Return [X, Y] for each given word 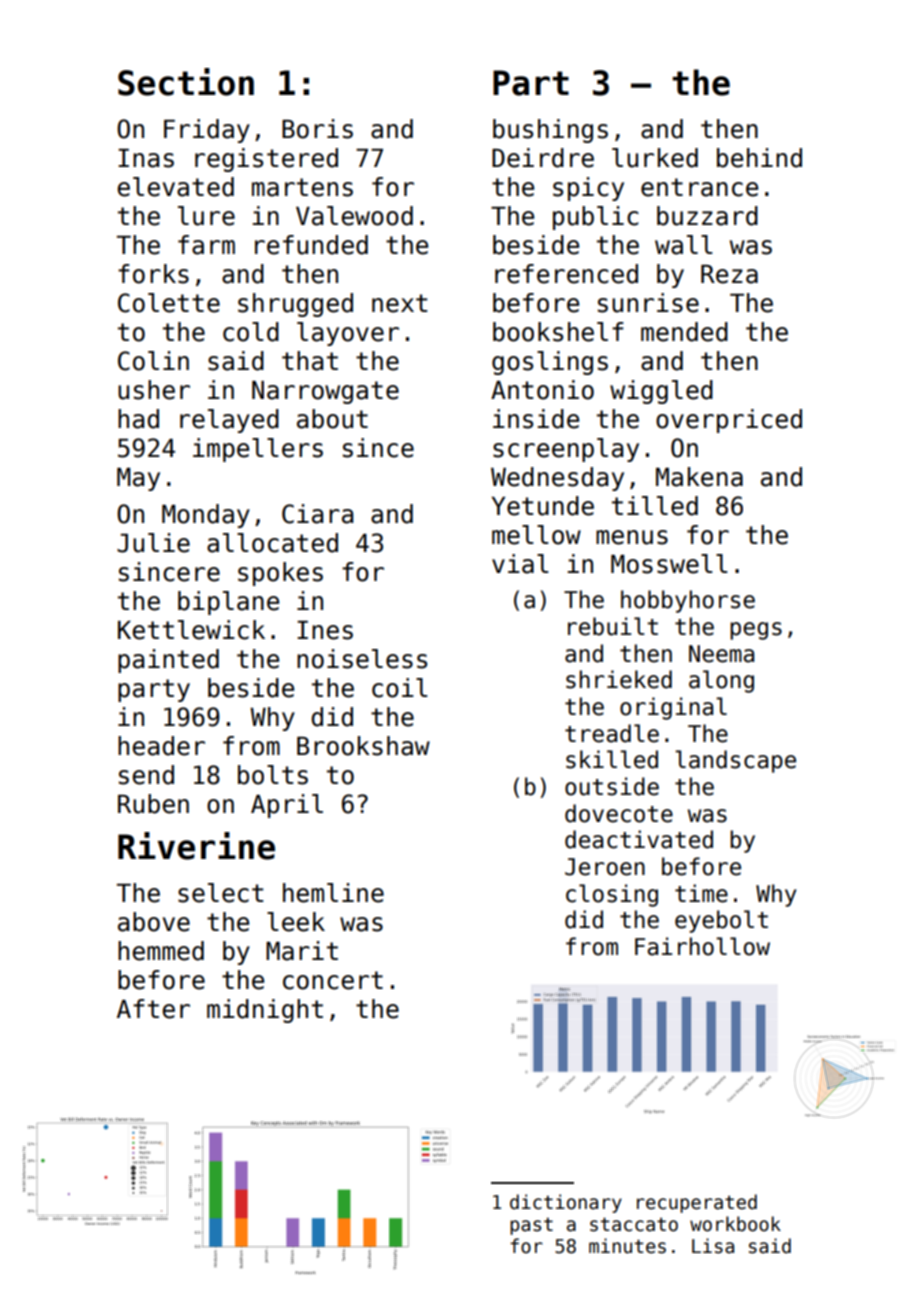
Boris [317, 129]
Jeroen [605, 867]
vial [520, 564]
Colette [169, 303]
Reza [729, 274]
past [531, 1226]
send [146, 775]
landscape [735, 761]
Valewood [354, 216]
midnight [265, 1011]
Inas [146, 158]
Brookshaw [363, 746]
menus [632, 537]
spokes [280, 574]
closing [612, 895]
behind [759, 158]
